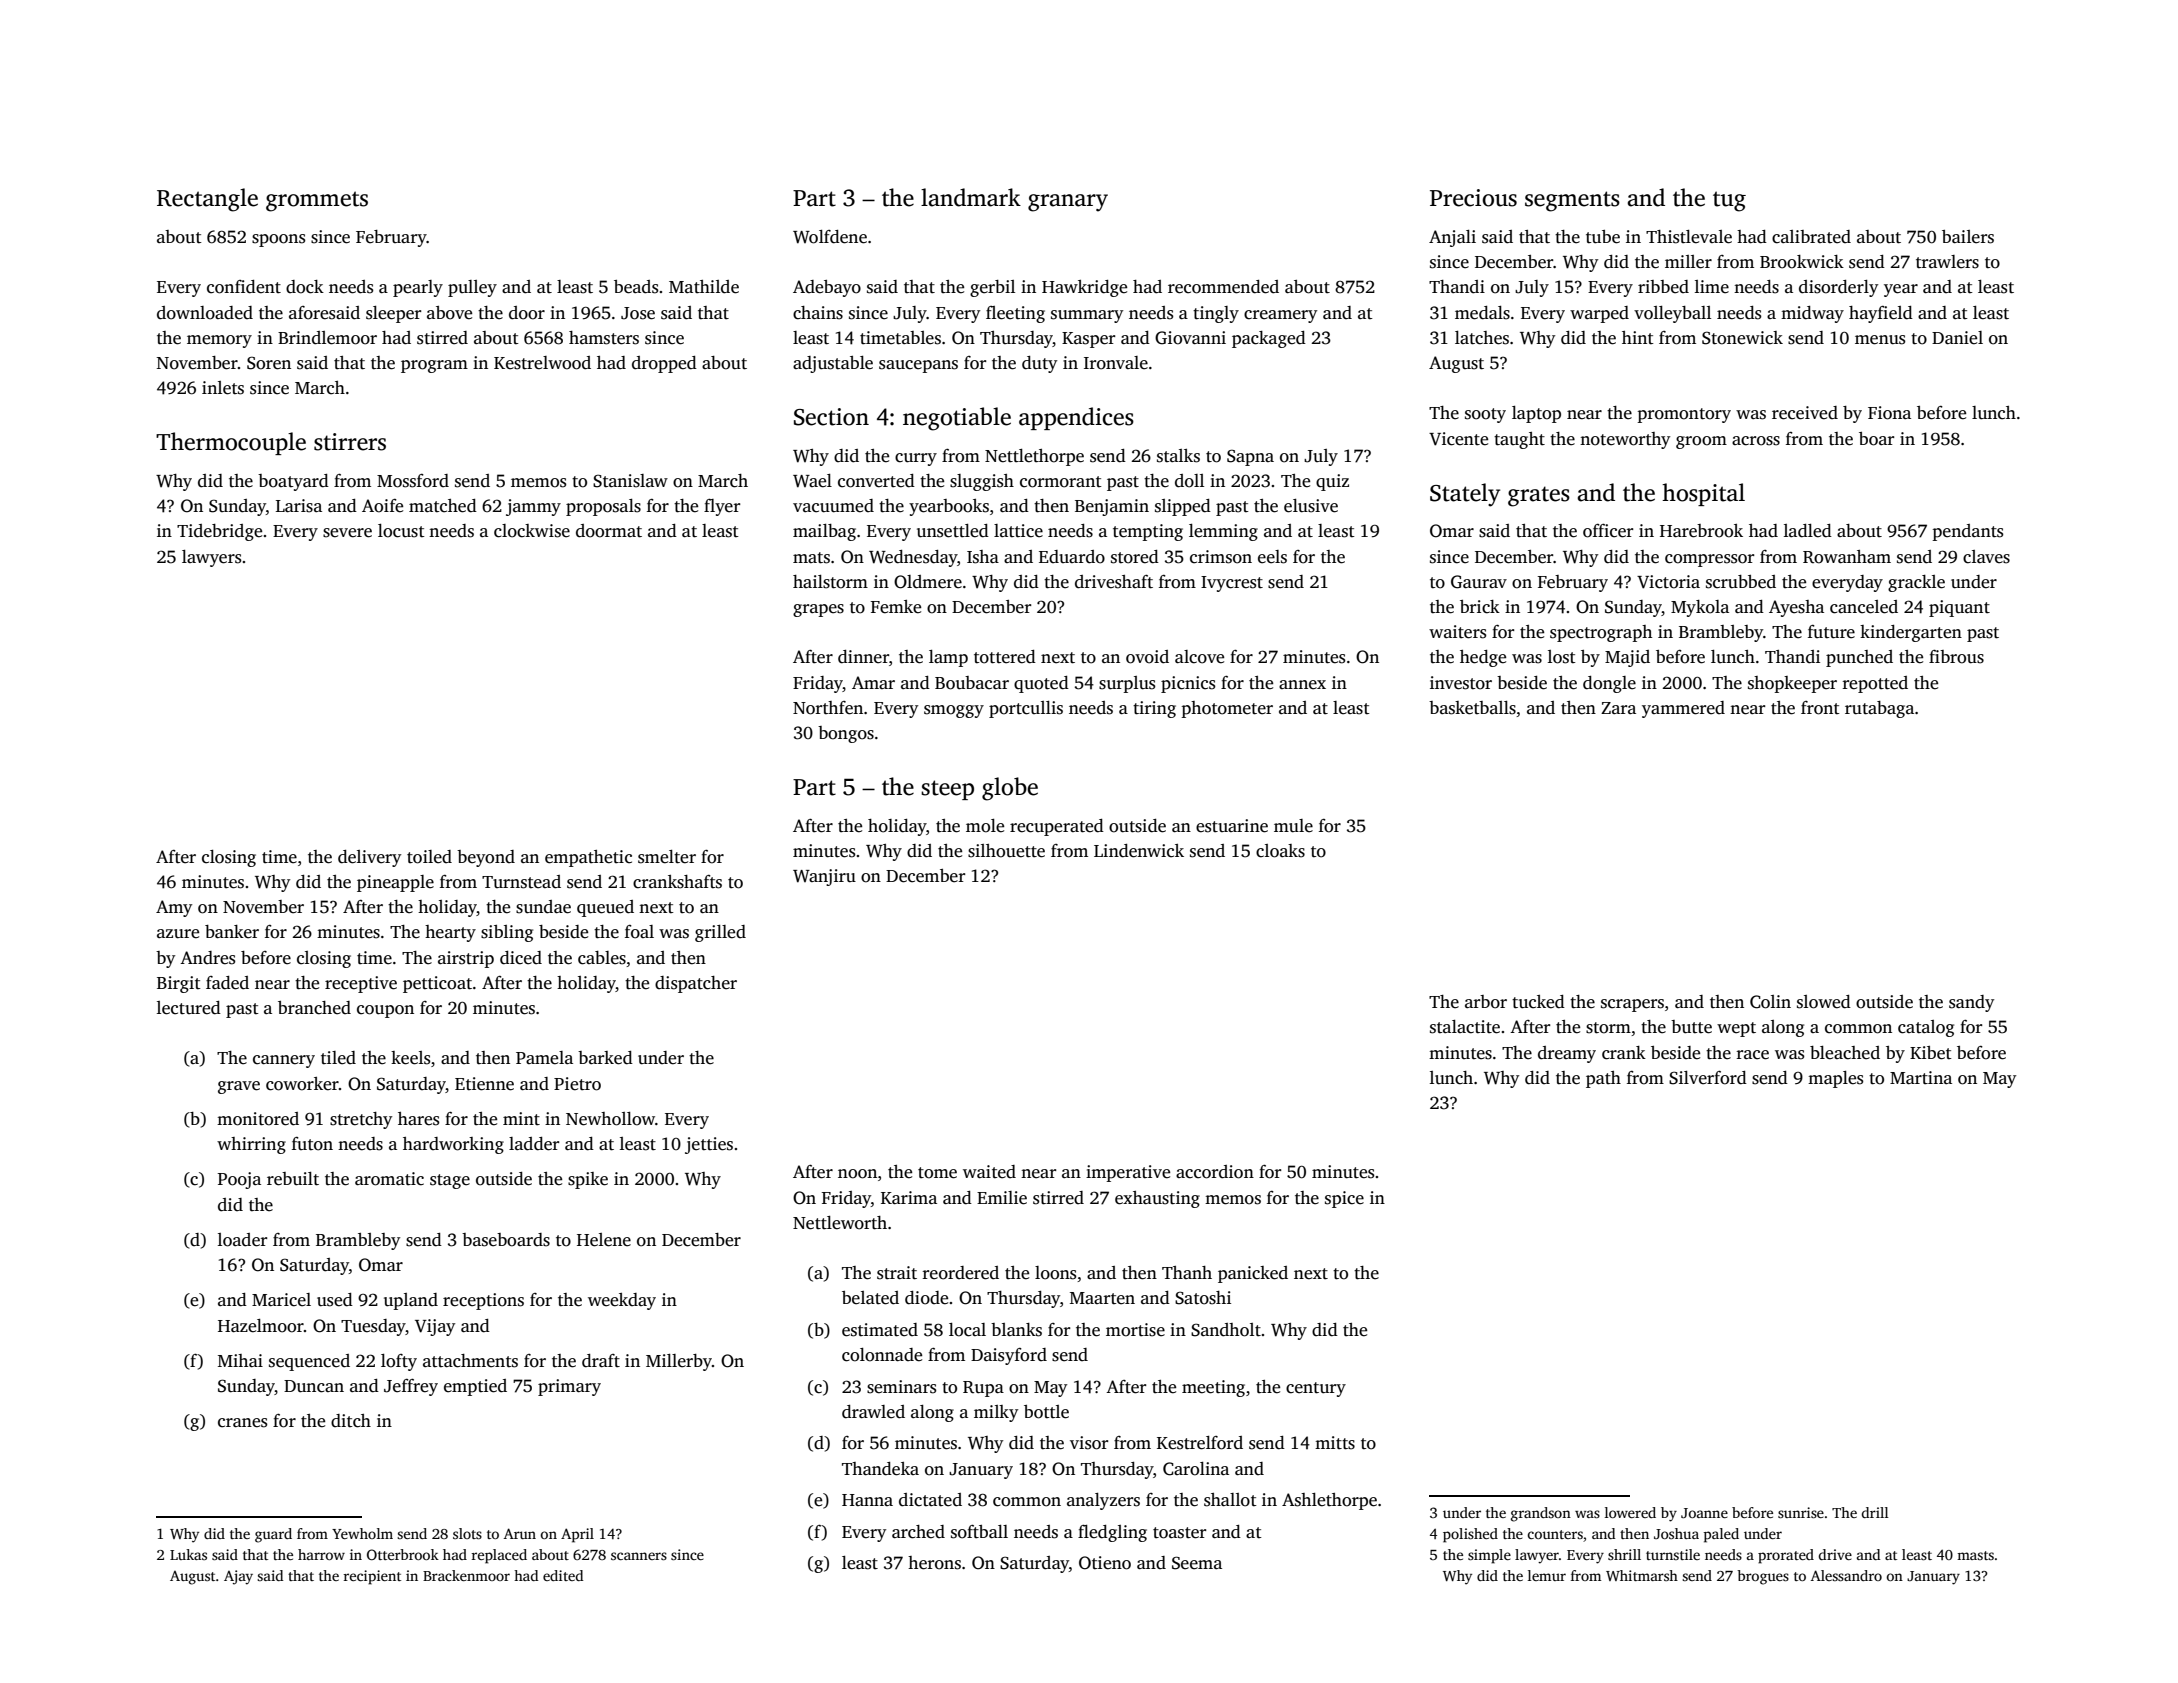  I want to click on mitts, so click(1335, 1443).
